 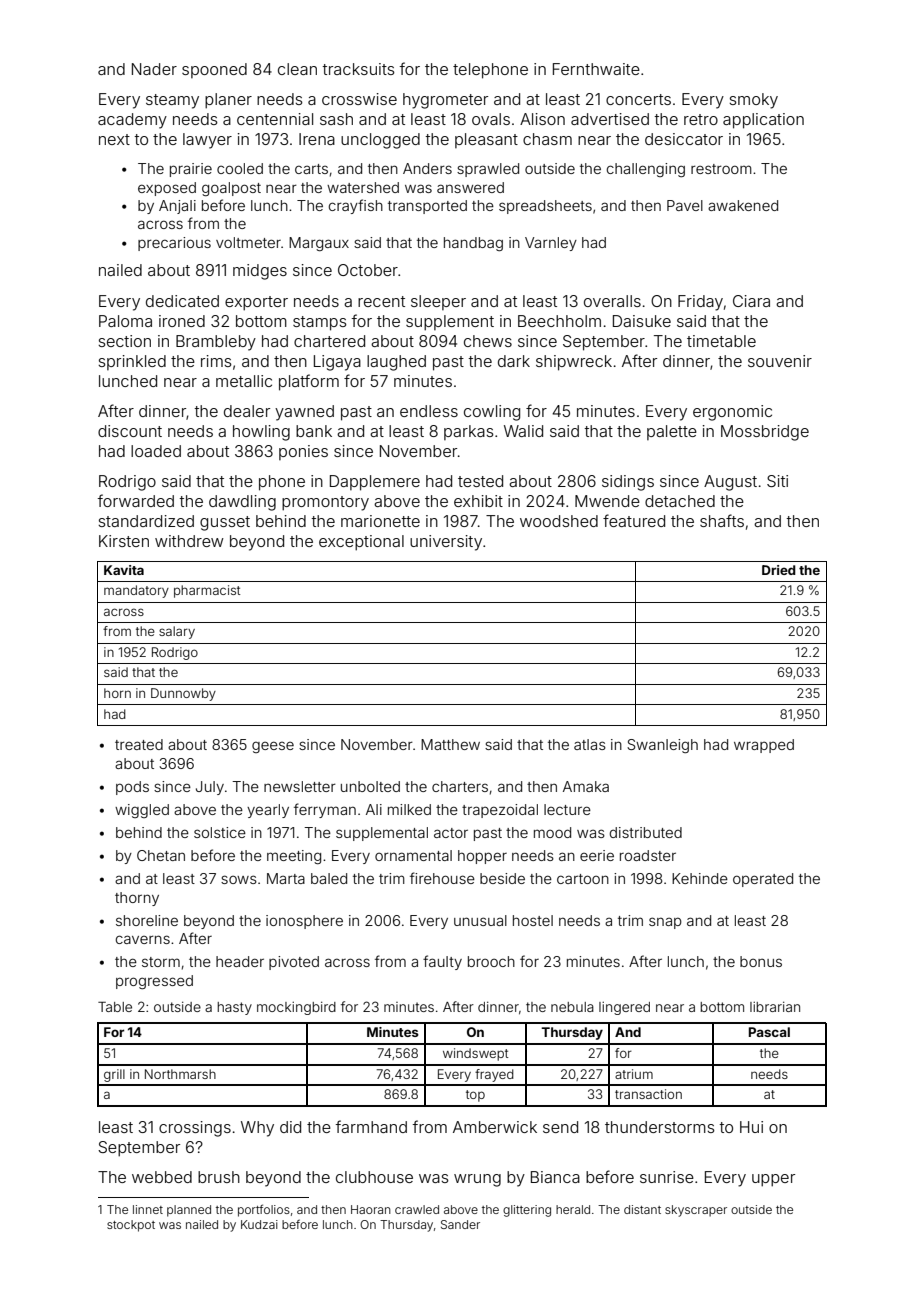 What do you see at coordinates (696, 1211) in the screenshot?
I see `skyscraper` at bounding box center [696, 1211].
